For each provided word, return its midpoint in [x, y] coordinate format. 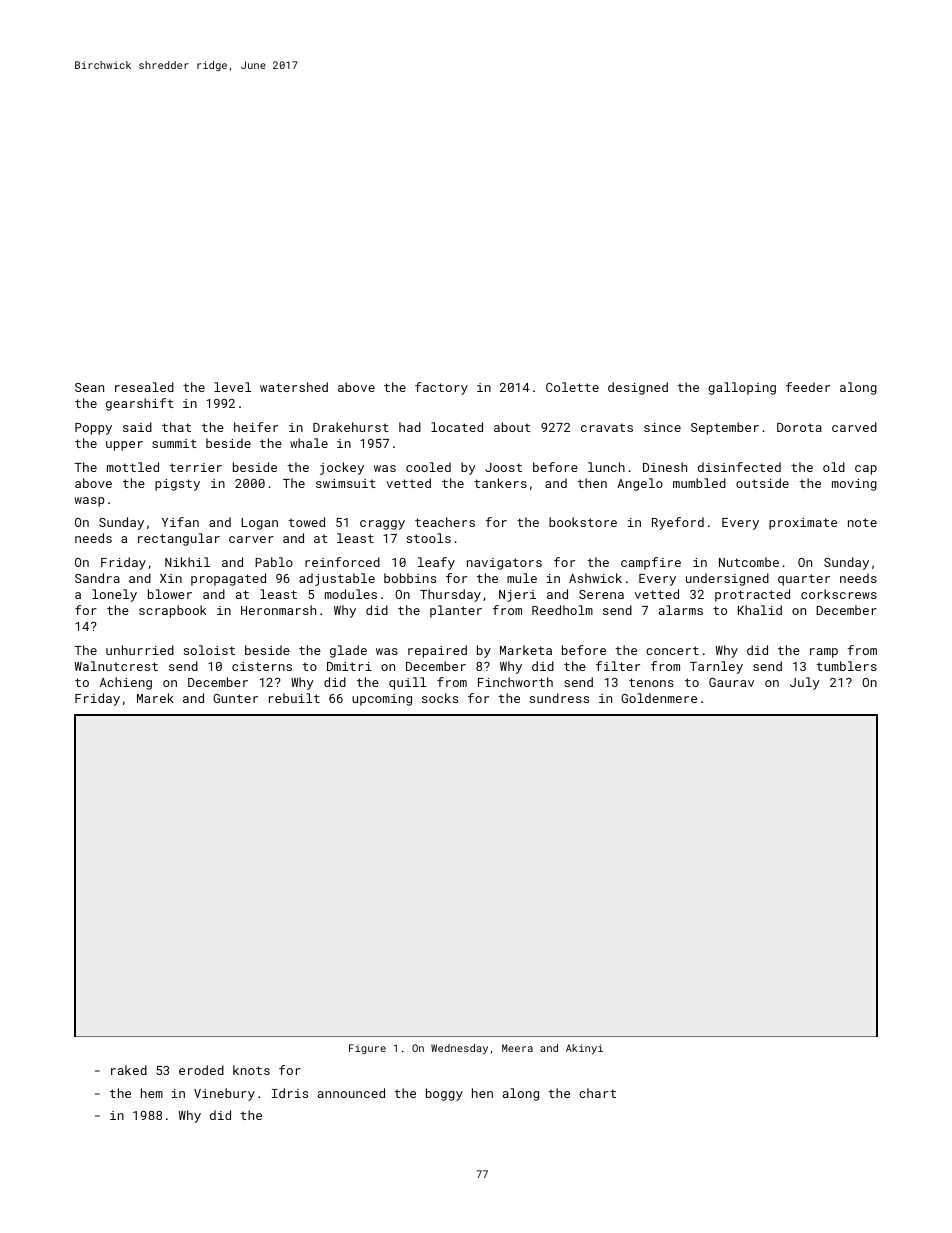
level [232, 387]
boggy [444, 1094]
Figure [367, 1049]
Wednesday [459, 1049]
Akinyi [584, 1049]
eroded [201, 1070]
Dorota [799, 427]
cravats [607, 427]
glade [348, 651]
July [805, 683]
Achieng [126, 683]
